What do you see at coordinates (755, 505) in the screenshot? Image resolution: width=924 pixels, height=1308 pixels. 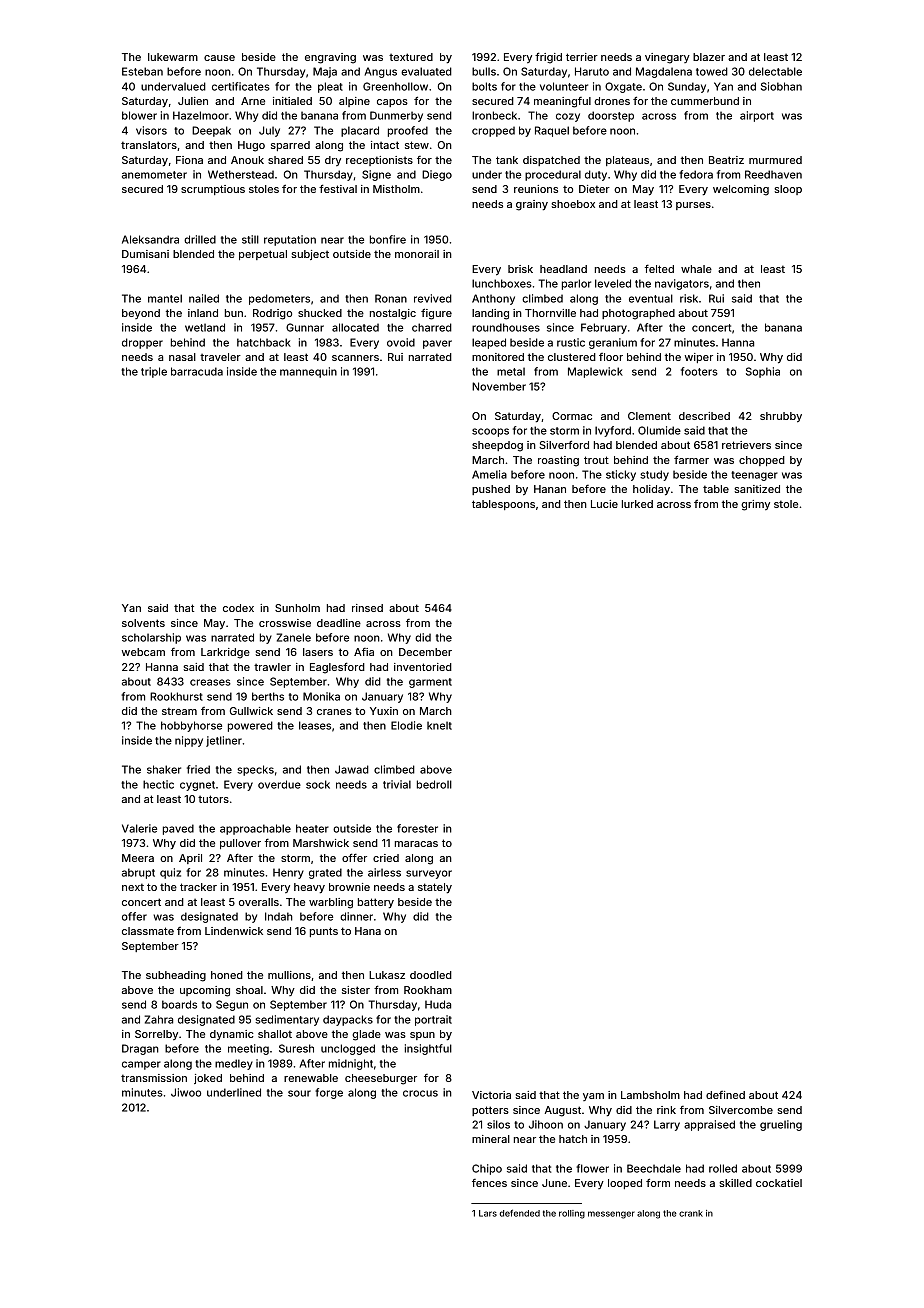 I see `grimy` at bounding box center [755, 505].
